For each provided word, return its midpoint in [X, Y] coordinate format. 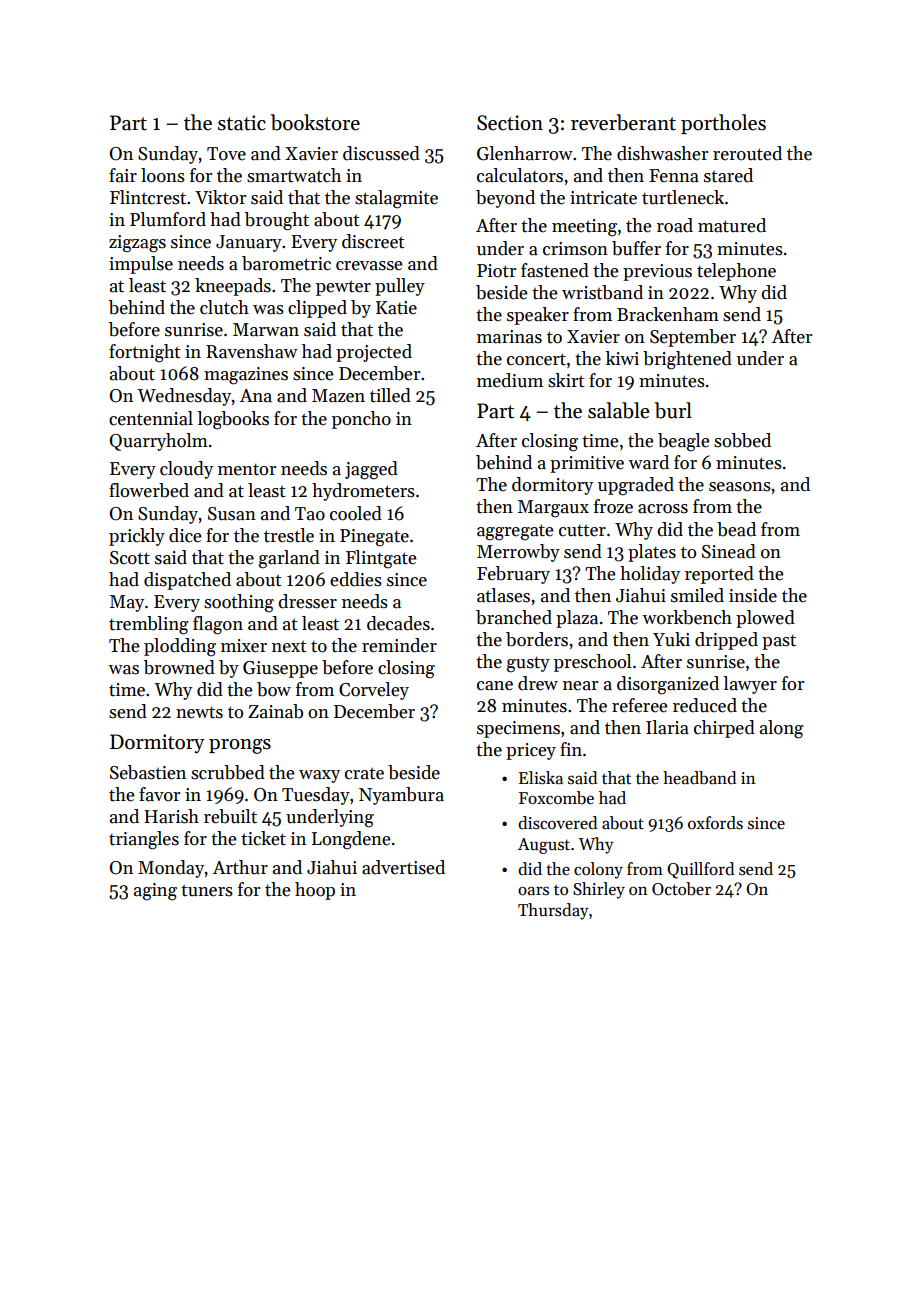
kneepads [233, 287]
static [242, 123]
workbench [687, 617]
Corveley [374, 691]
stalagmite [396, 199]
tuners [207, 891]
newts [199, 712]
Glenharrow [525, 153]
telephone [736, 272]
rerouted [747, 153]
